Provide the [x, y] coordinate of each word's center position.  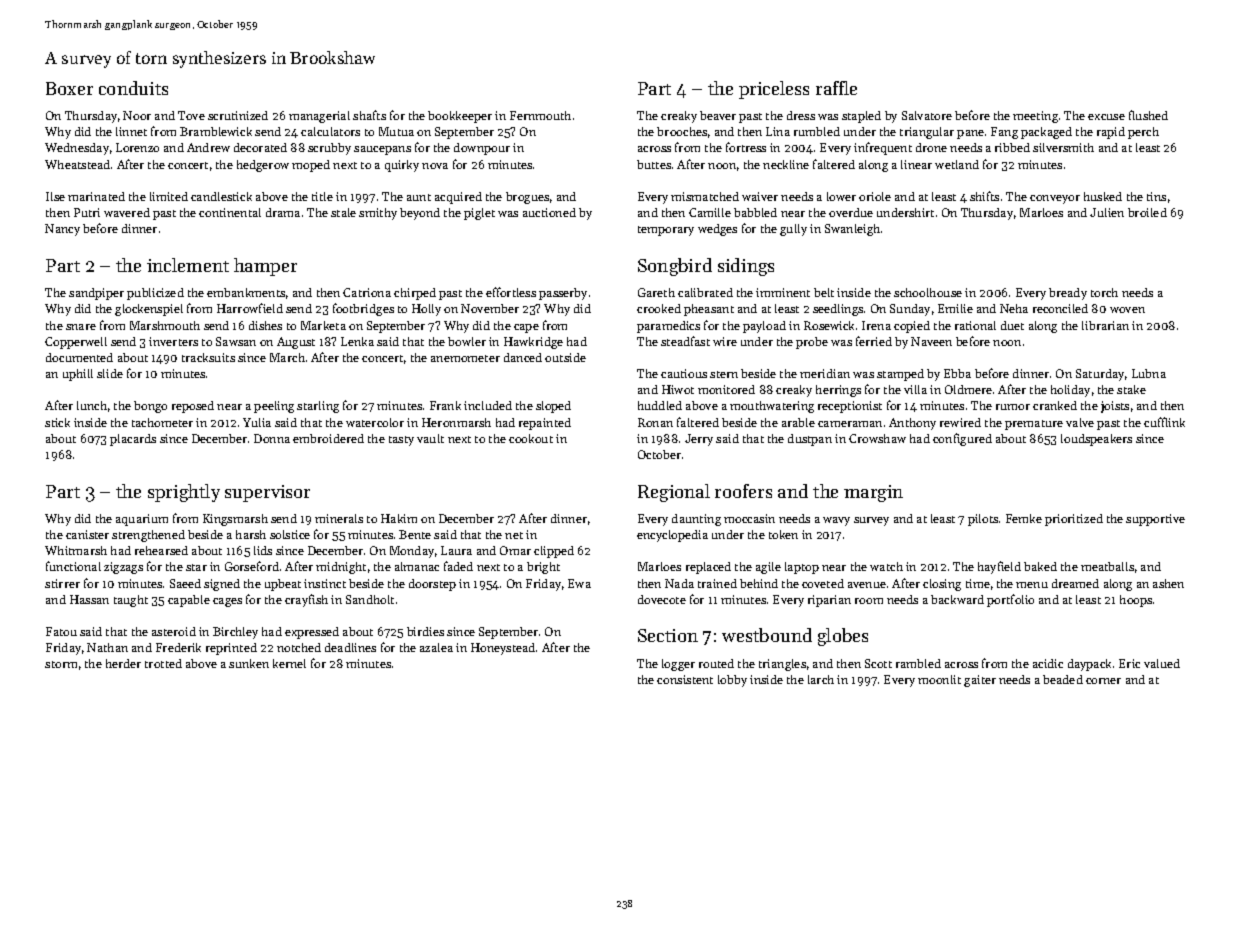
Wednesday [77, 149]
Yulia [257, 422]
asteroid [174, 631]
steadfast [685, 341]
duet [1012, 325]
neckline [786, 164]
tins [1156, 196]
